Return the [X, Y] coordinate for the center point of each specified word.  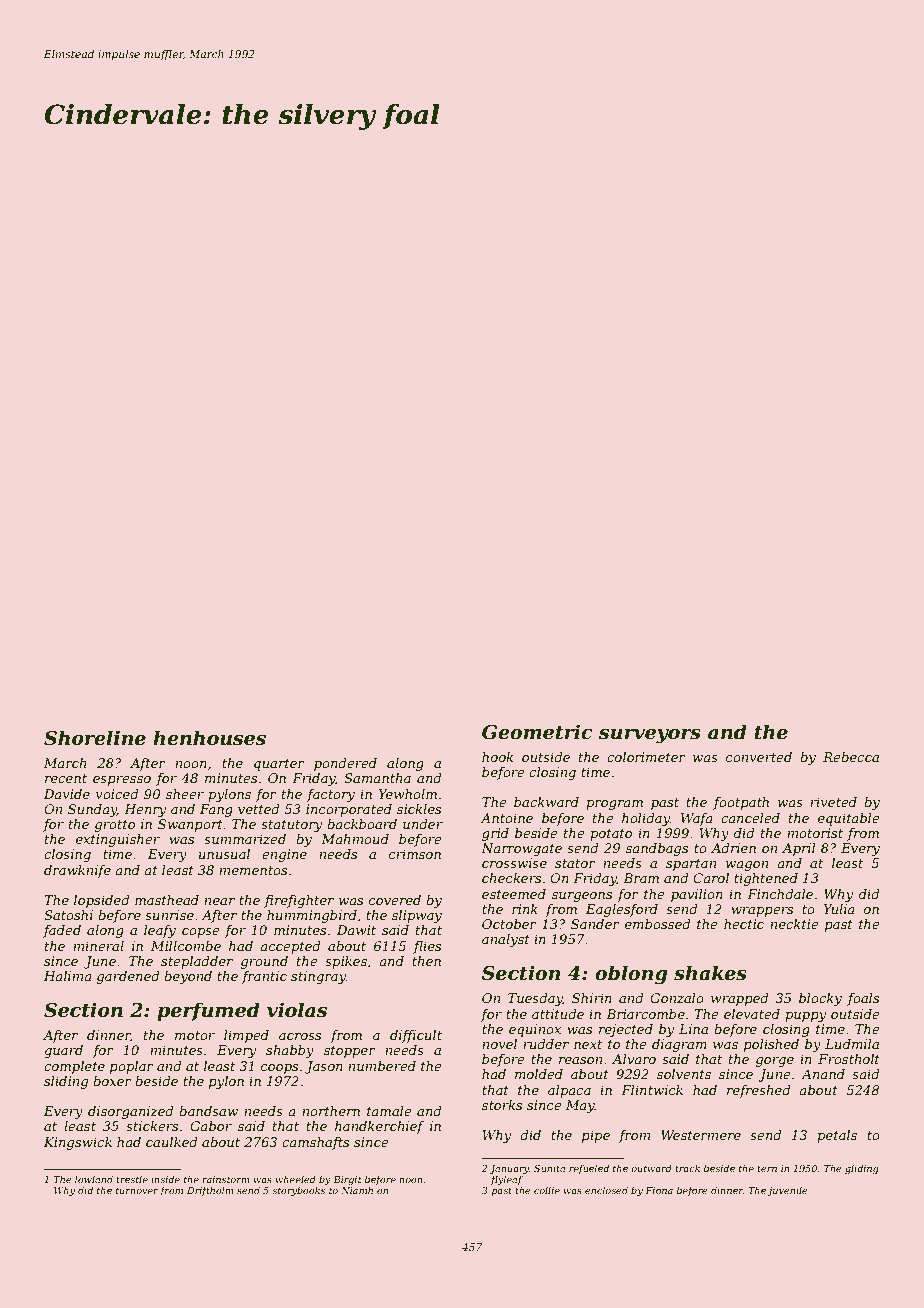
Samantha [377, 778]
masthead [167, 900]
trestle [132, 1179]
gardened [128, 977]
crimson [415, 854]
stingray [318, 977]
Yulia [839, 909]
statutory [291, 826]
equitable [849, 819]
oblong [631, 974]
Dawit [356, 930]
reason [580, 1060]
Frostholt [849, 1059]
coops [279, 1069]
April [799, 849]
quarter [279, 765]
